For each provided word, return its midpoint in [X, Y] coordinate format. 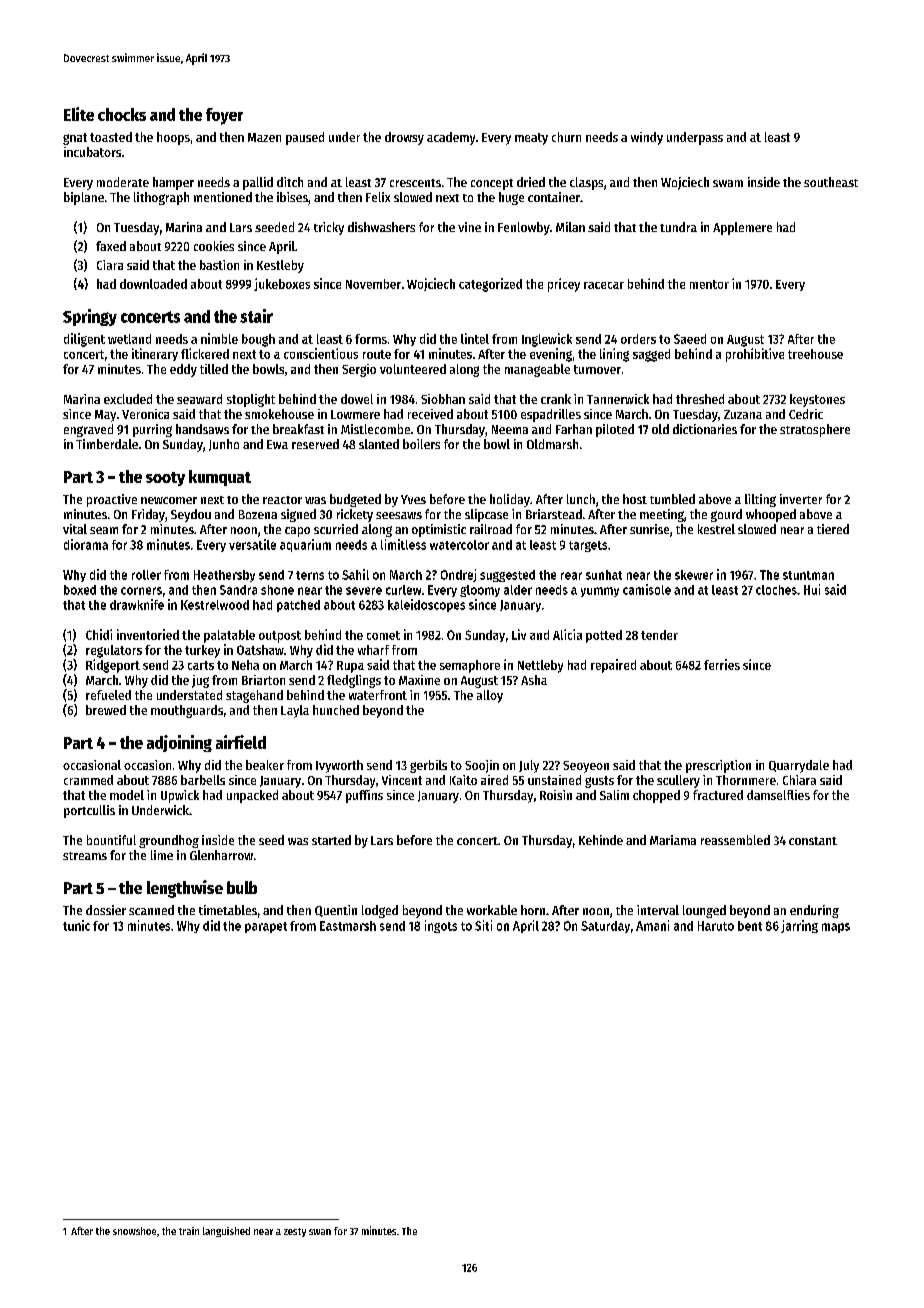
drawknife [137, 604]
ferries [722, 664]
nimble [219, 338]
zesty [295, 1232]
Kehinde [601, 840]
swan [320, 1232]
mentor [709, 284]
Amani [652, 925]
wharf [373, 650]
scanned [151, 910]
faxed [111, 246]
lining [614, 355]
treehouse [815, 354]
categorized [490, 285]
